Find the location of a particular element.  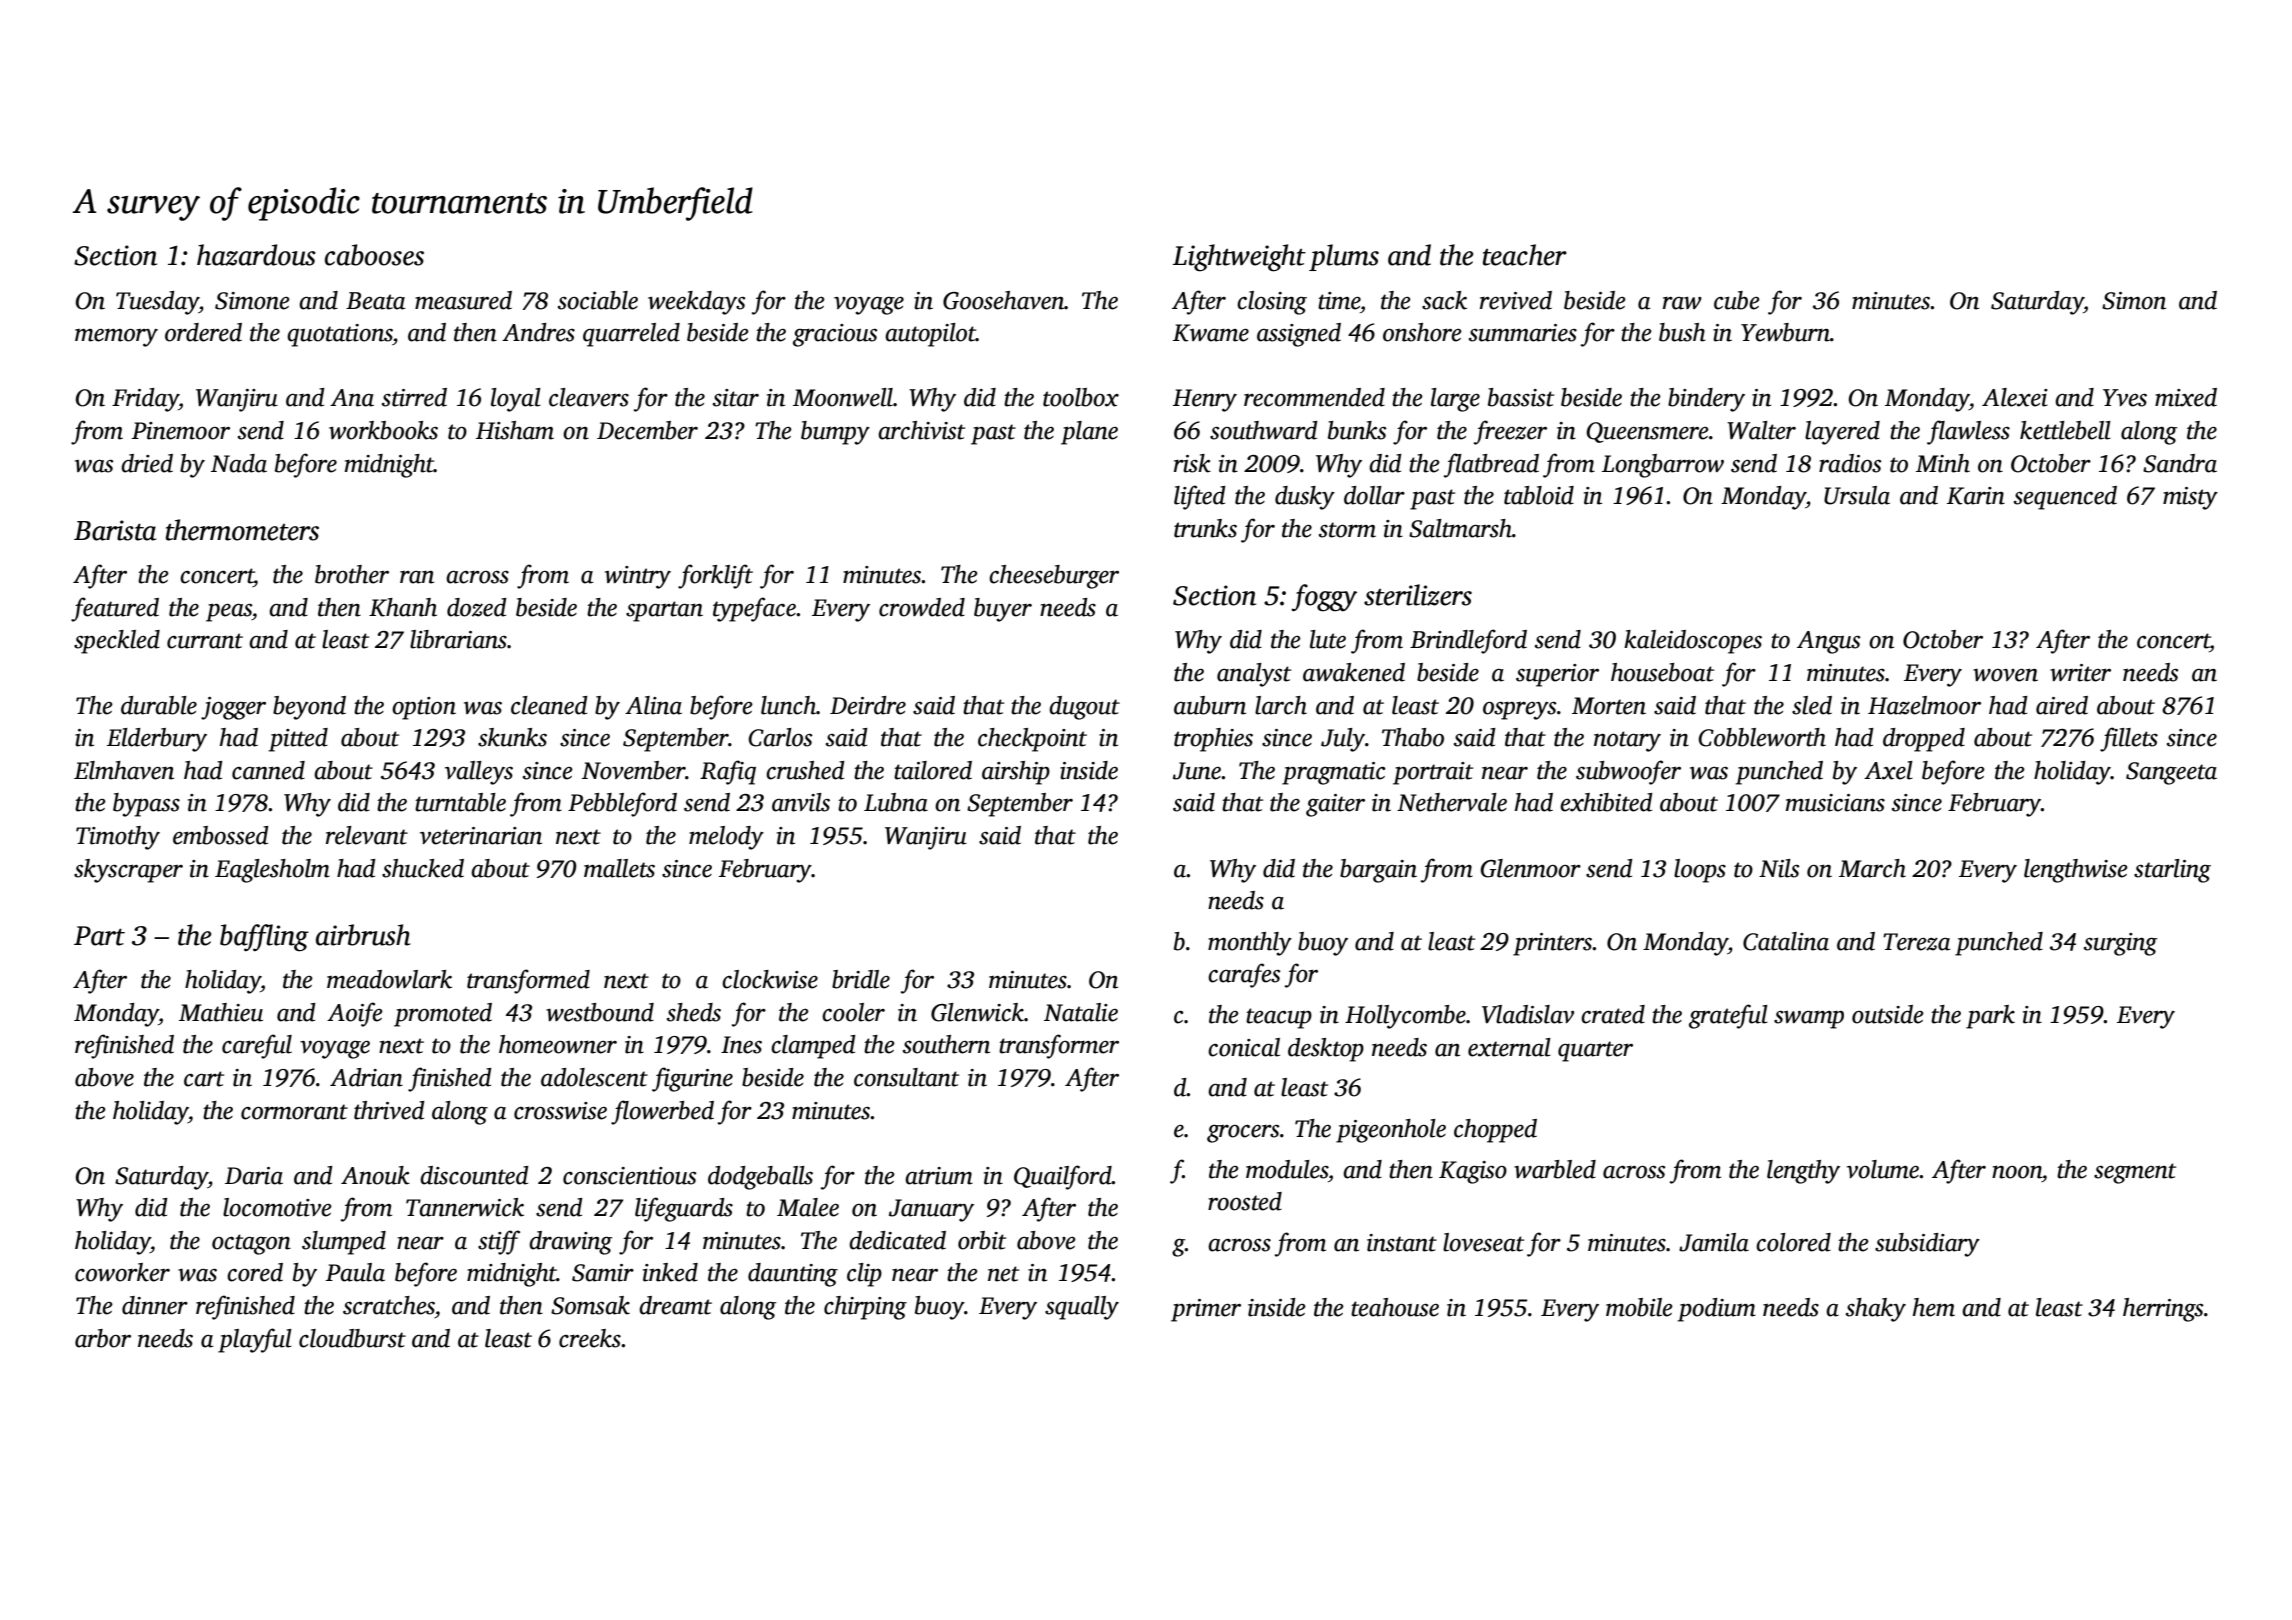

skunks is located at coordinates (512, 737).
